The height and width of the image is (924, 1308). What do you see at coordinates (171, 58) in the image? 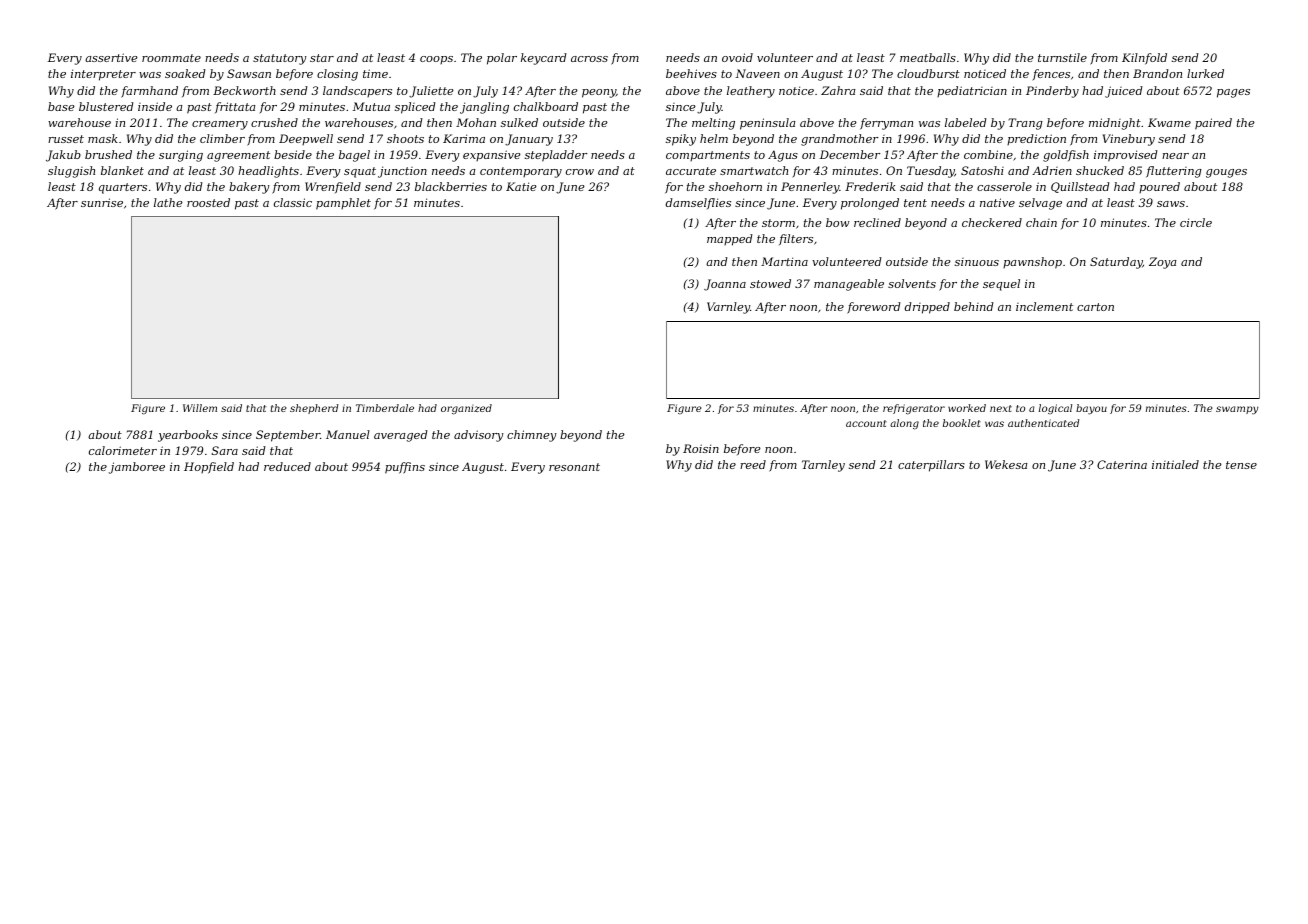
I see `roommate` at bounding box center [171, 58].
